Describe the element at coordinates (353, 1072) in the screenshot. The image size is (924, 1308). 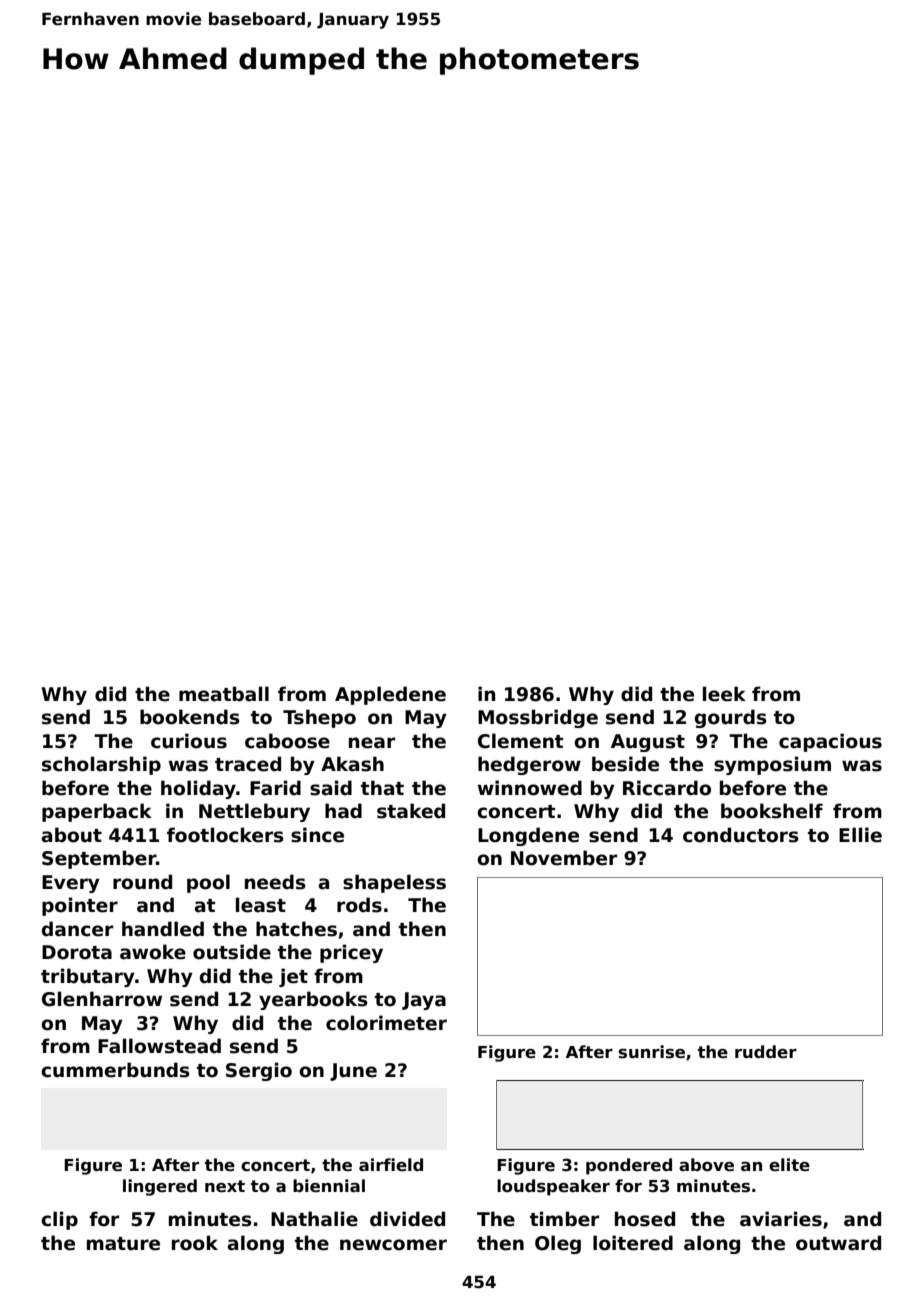
I see `June` at that location.
